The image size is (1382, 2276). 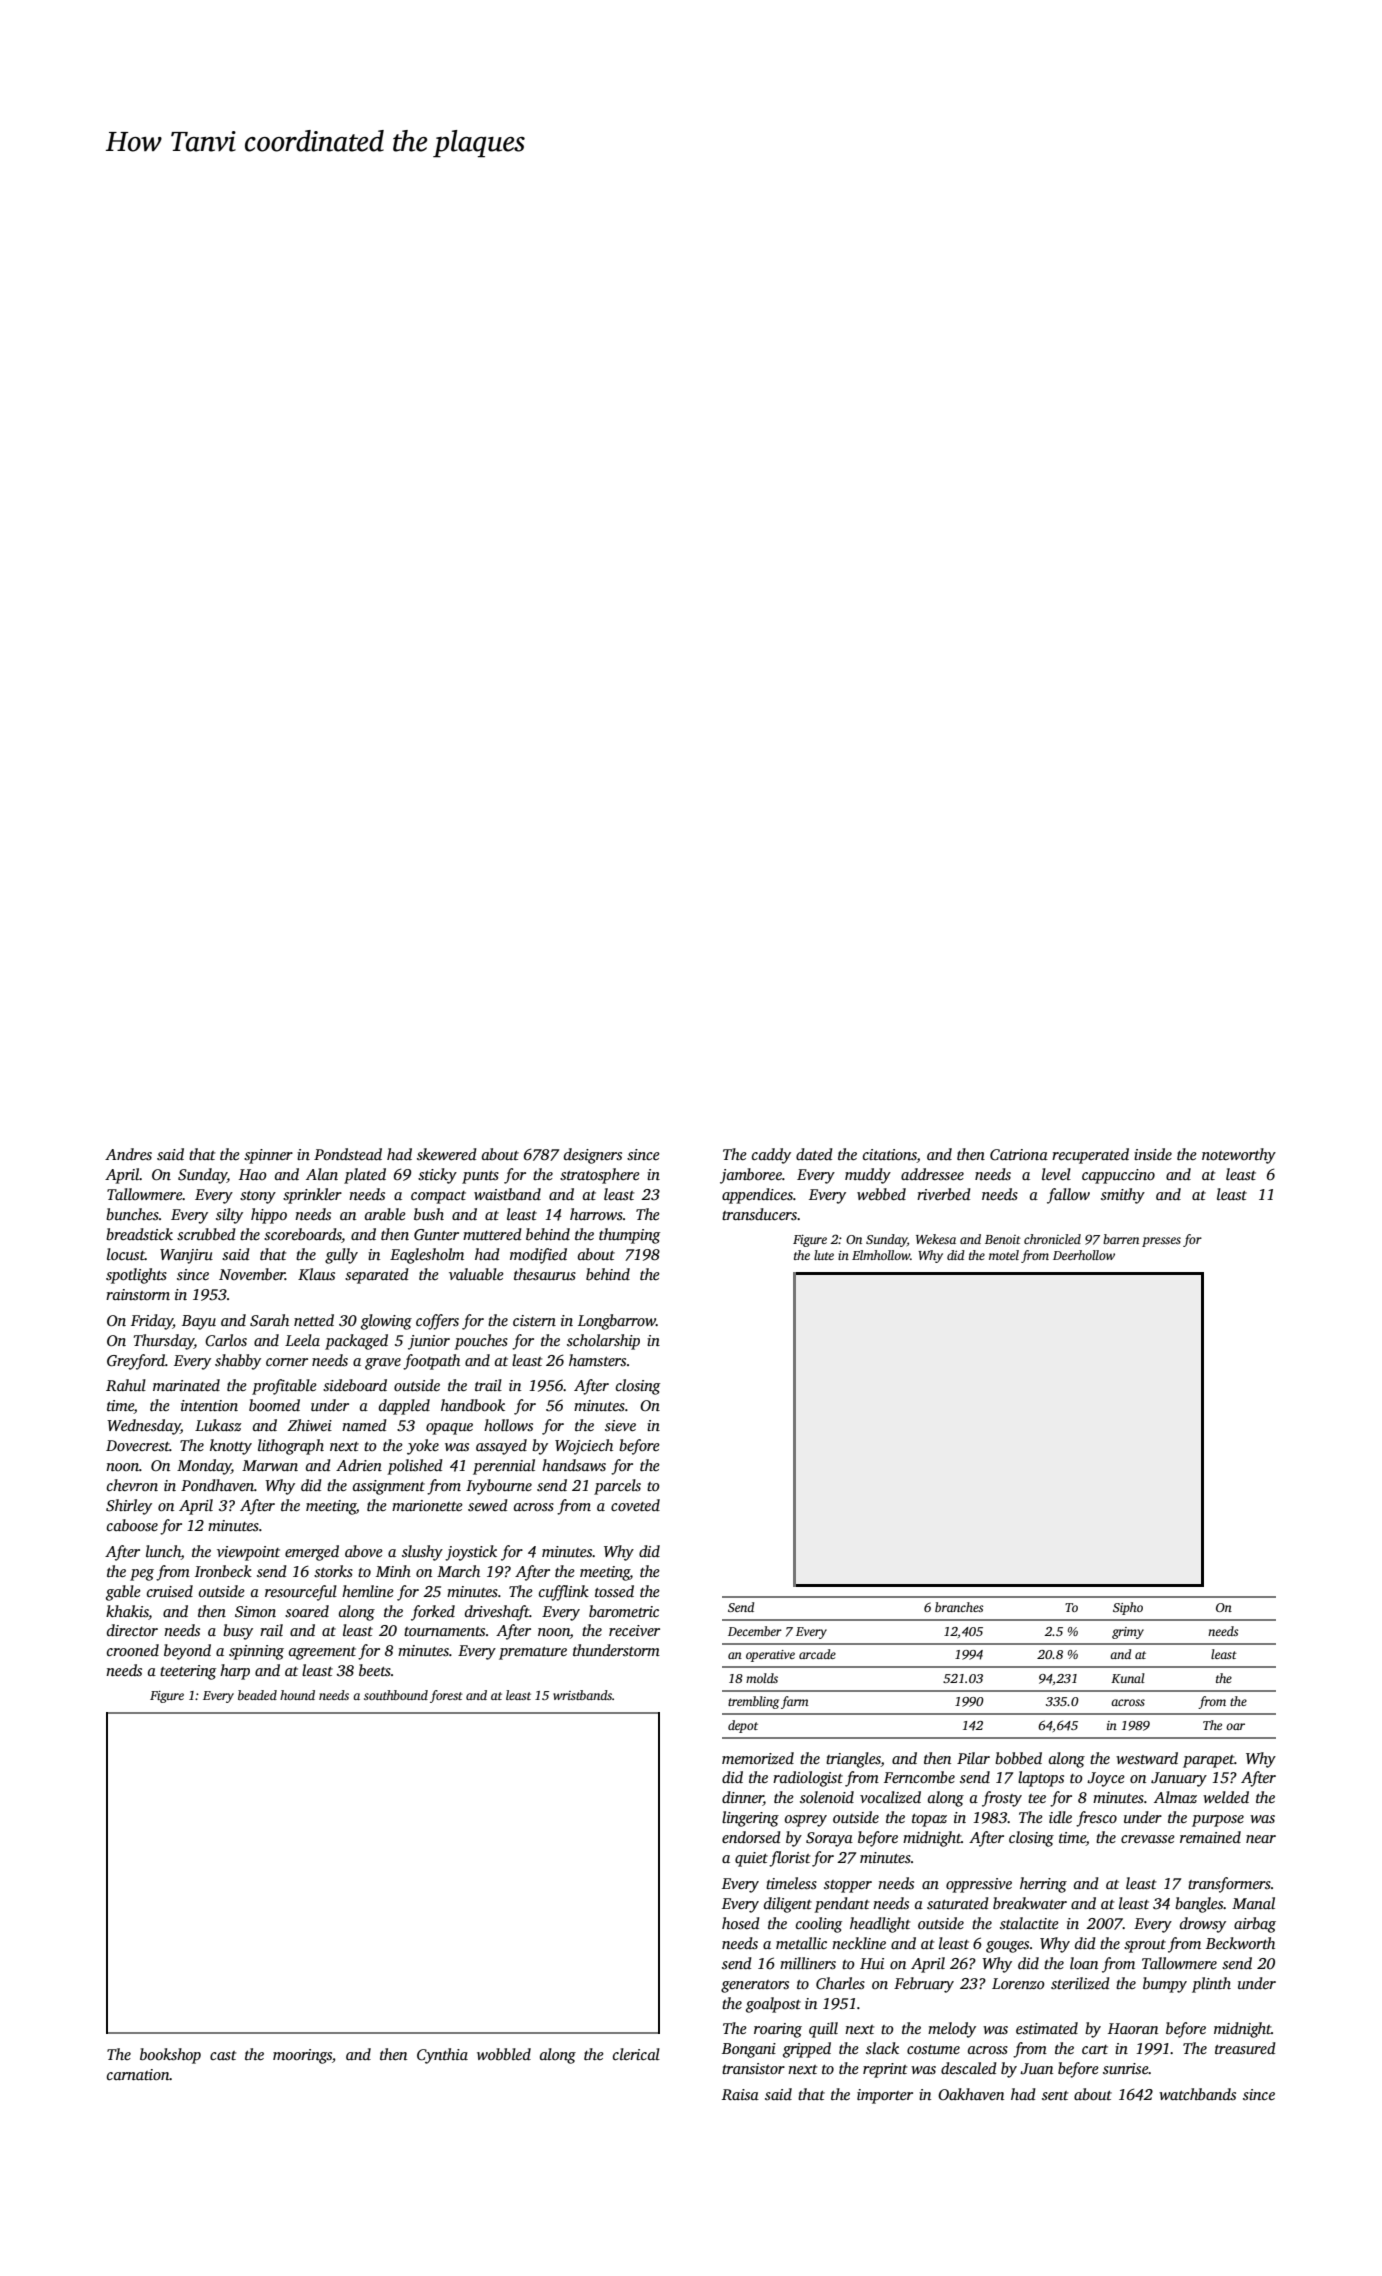 What do you see at coordinates (217, 1485) in the screenshot?
I see `Pondhaven` at bounding box center [217, 1485].
